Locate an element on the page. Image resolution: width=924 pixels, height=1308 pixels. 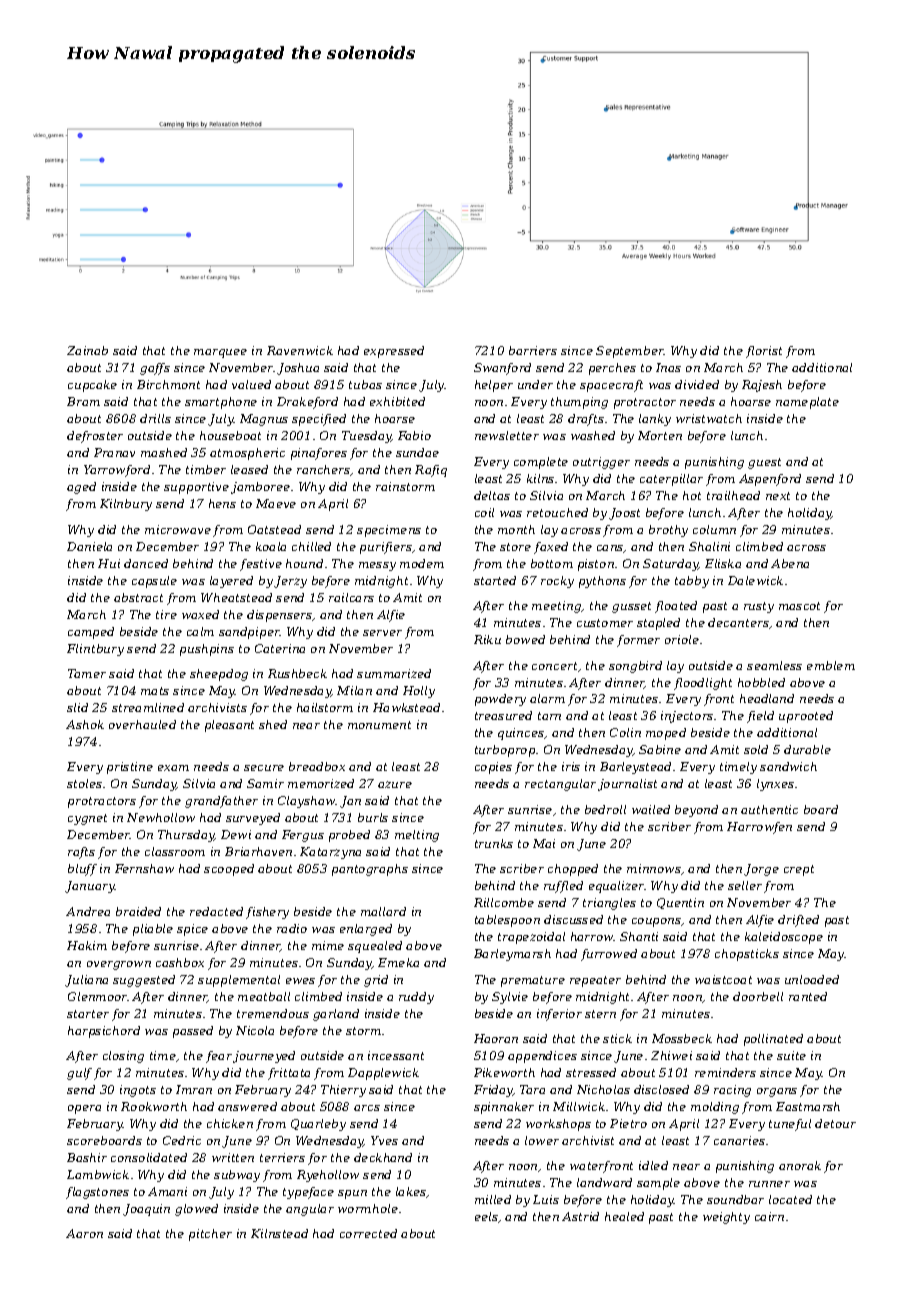
kaleidoscope is located at coordinates (784, 938).
